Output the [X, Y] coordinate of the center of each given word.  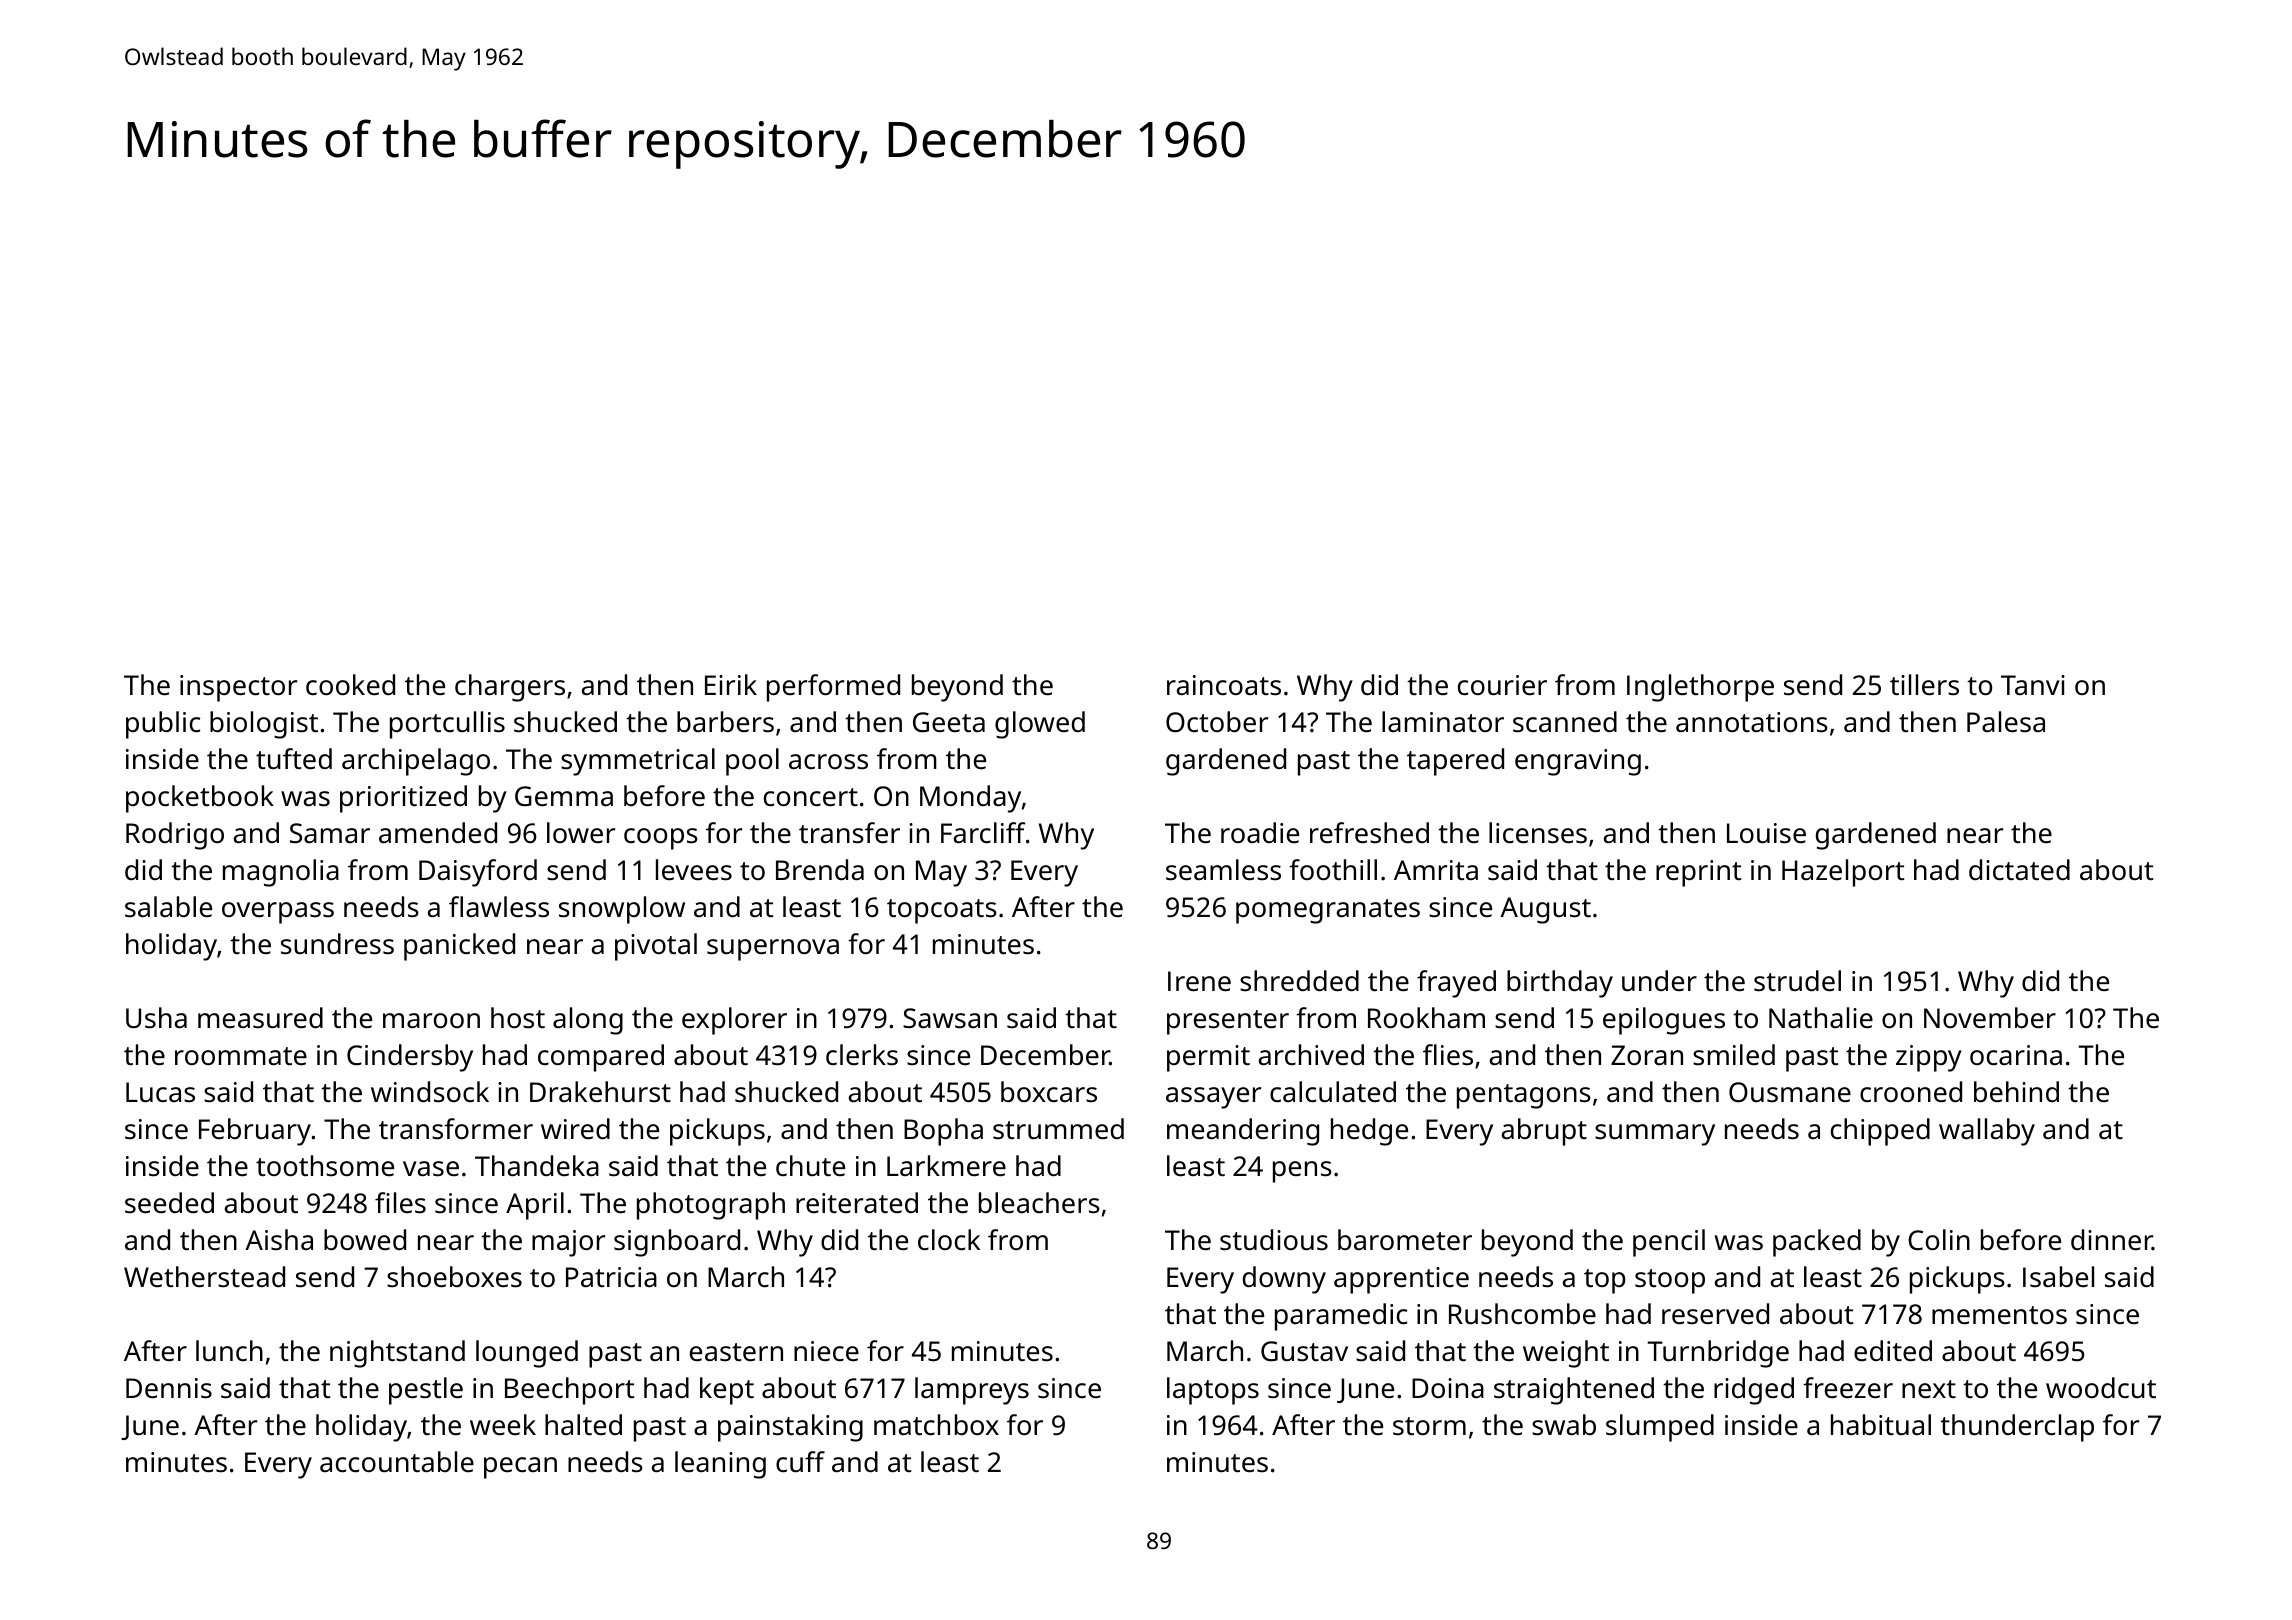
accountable [397, 1461]
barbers [725, 721]
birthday [1560, 984]
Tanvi [2033, 685]
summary [1655, 1135]
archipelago [416, 762]
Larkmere [946, 1165]
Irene [1199, 981]
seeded [169, 1203]
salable [168, 907]
